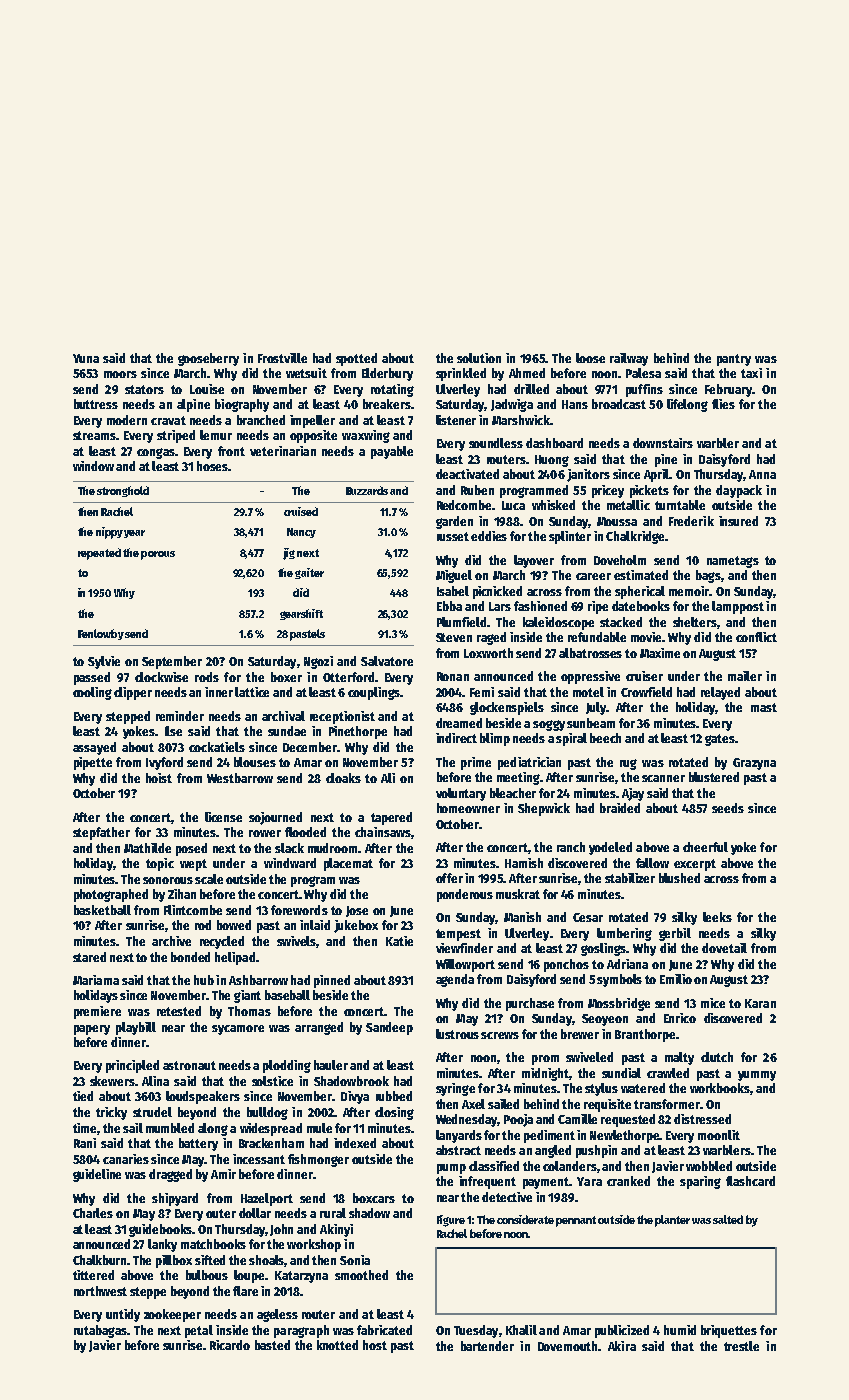 Image resolution: width=849 pixels, height=1400 pixels. I want to click on midnight, so click(545, 1074).
